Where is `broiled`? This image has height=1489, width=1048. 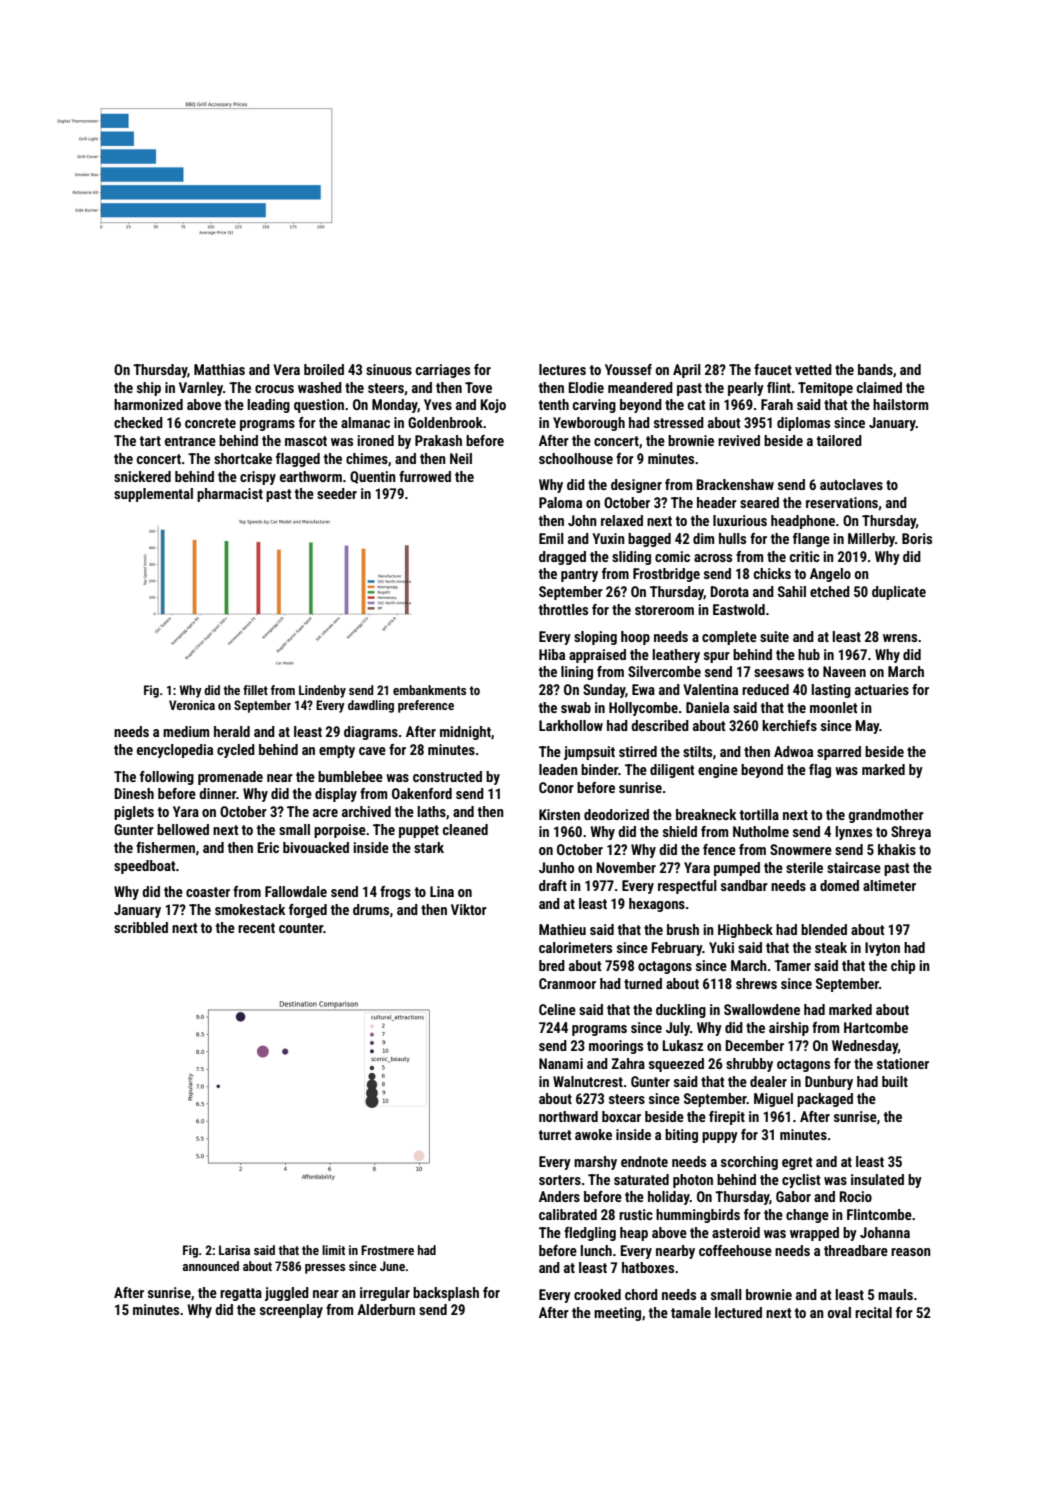 broiled is located at coordinates (324, 369).
